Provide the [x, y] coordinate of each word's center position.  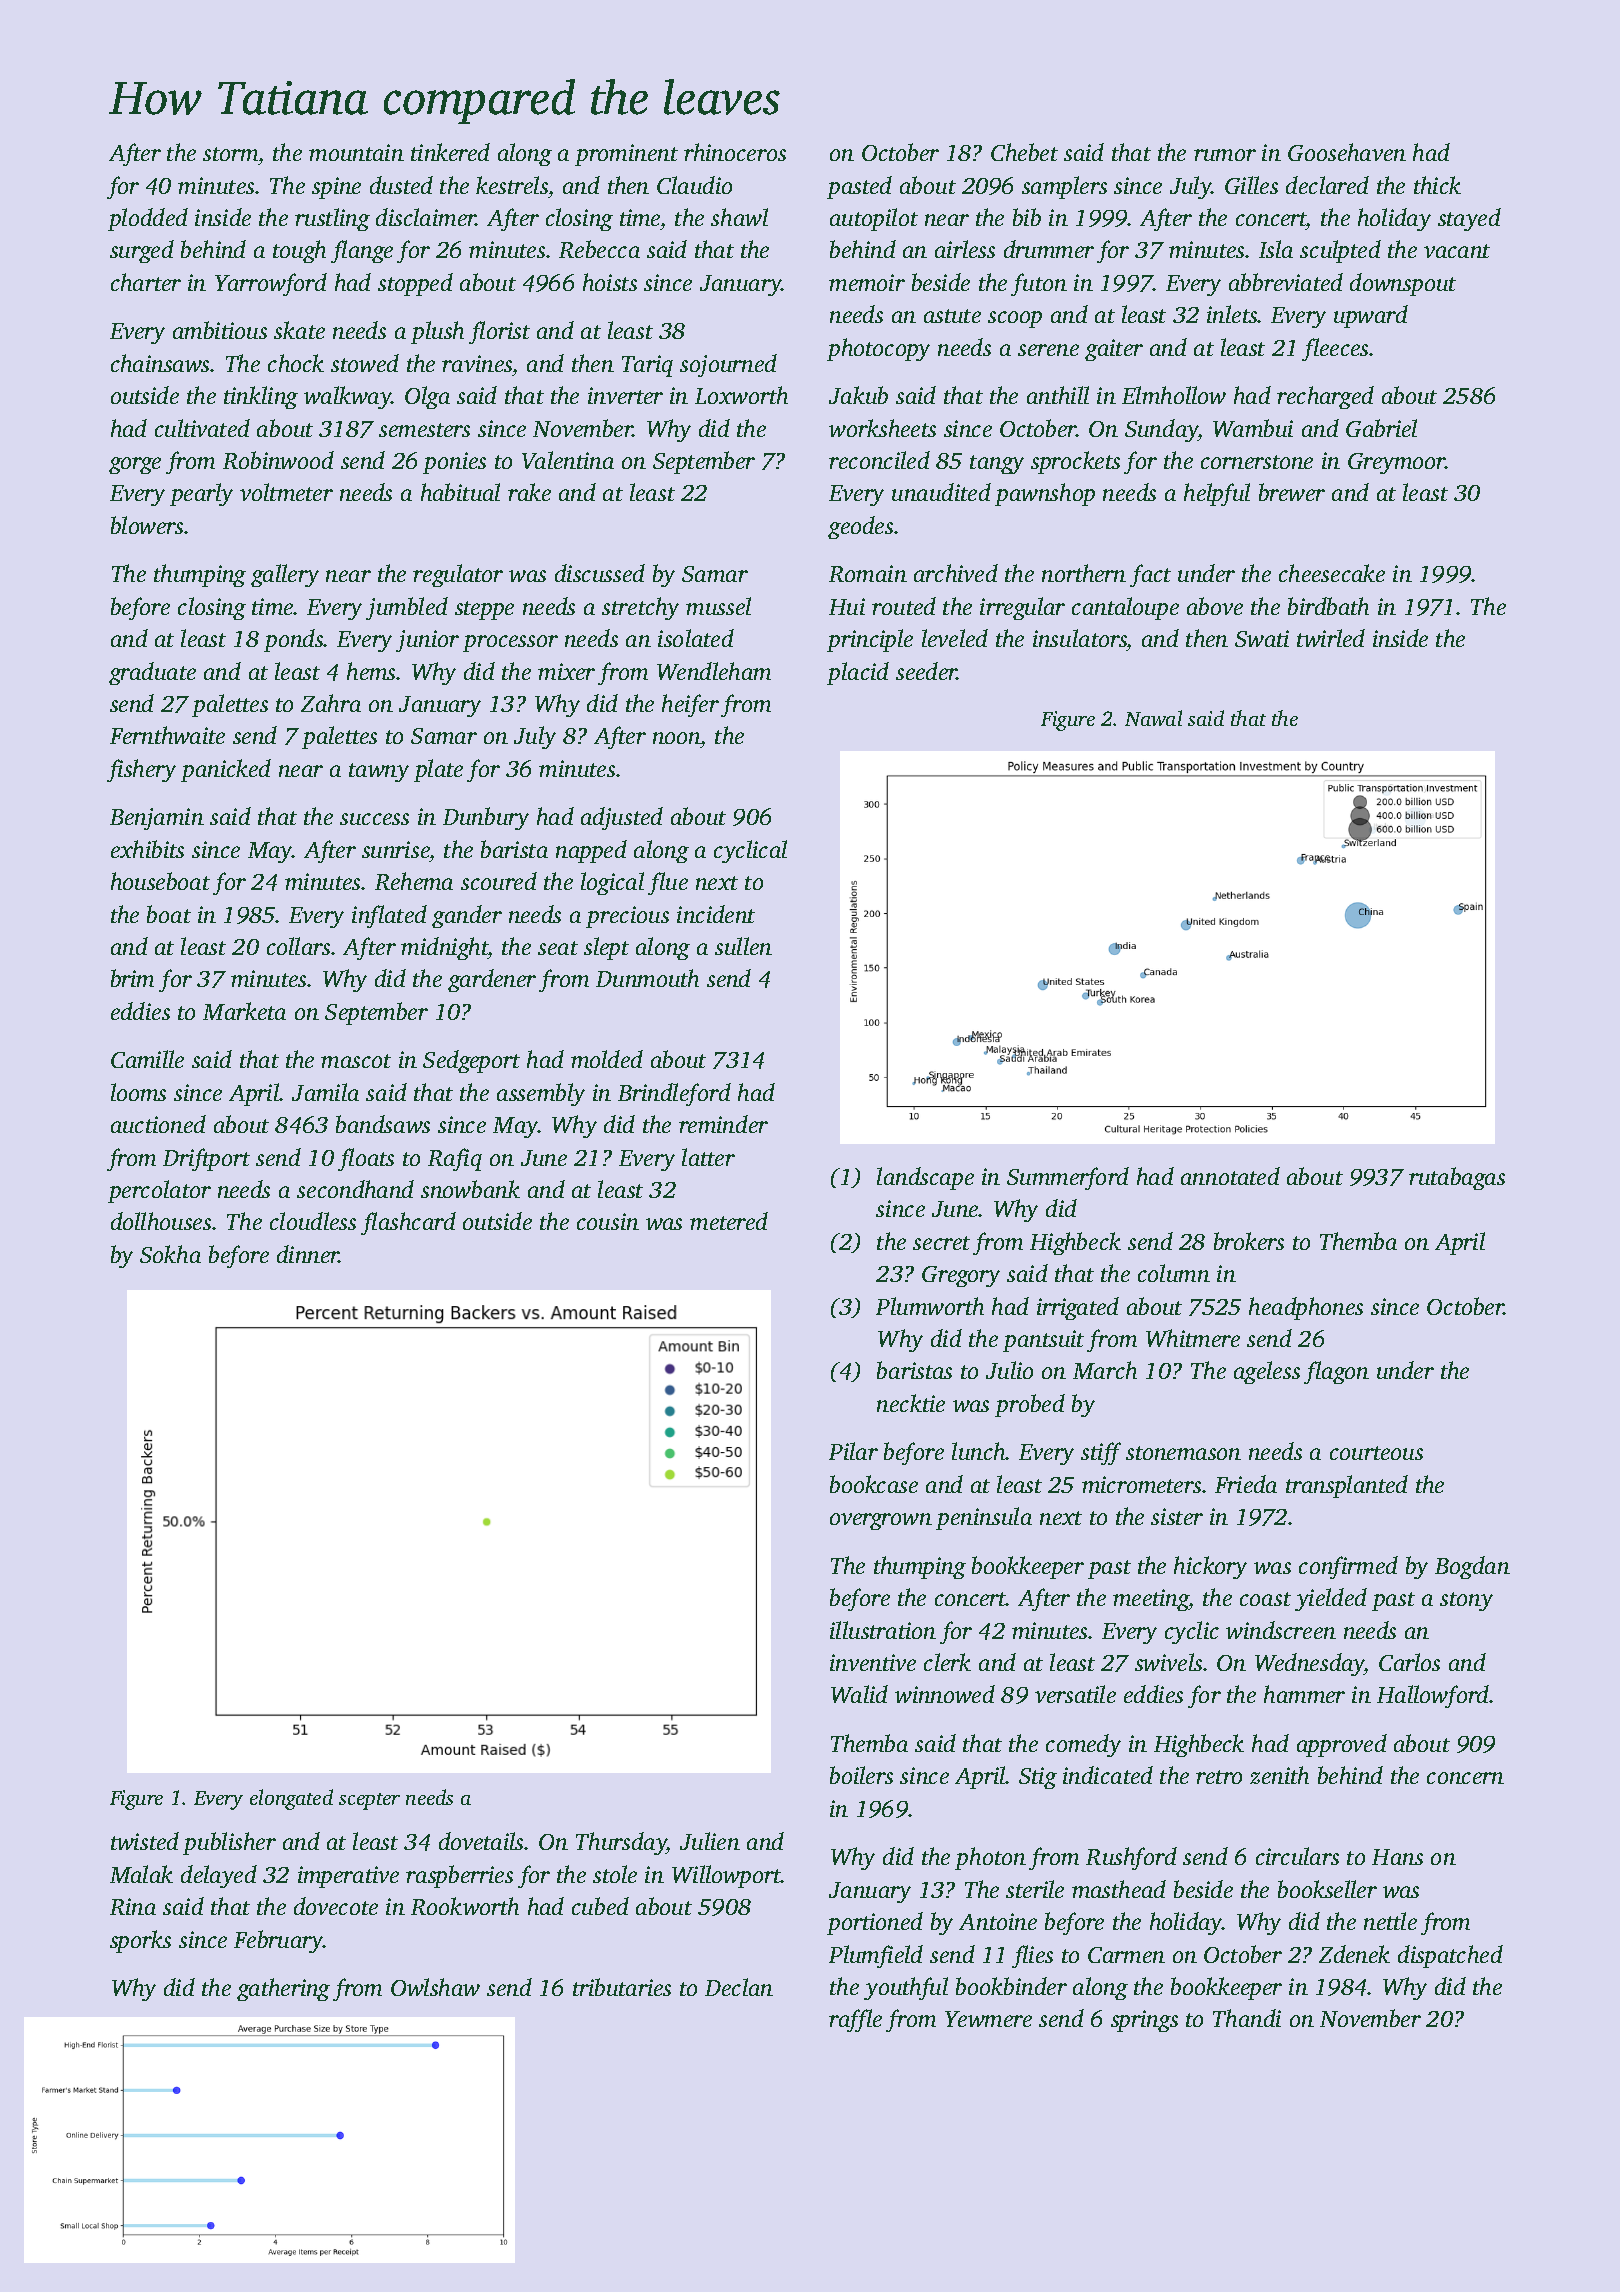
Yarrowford [271, 284]
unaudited [941, 492]
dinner [308, 1254]
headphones [1306, 1308]
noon [677, 740]
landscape [925, 1178]
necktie [911, 1403]
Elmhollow [1174, 395]
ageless [1267, 1372]
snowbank [470, 1189]
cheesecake [1332, 573]
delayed [219, 1876]
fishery [141, 770]
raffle [855, 2020]
